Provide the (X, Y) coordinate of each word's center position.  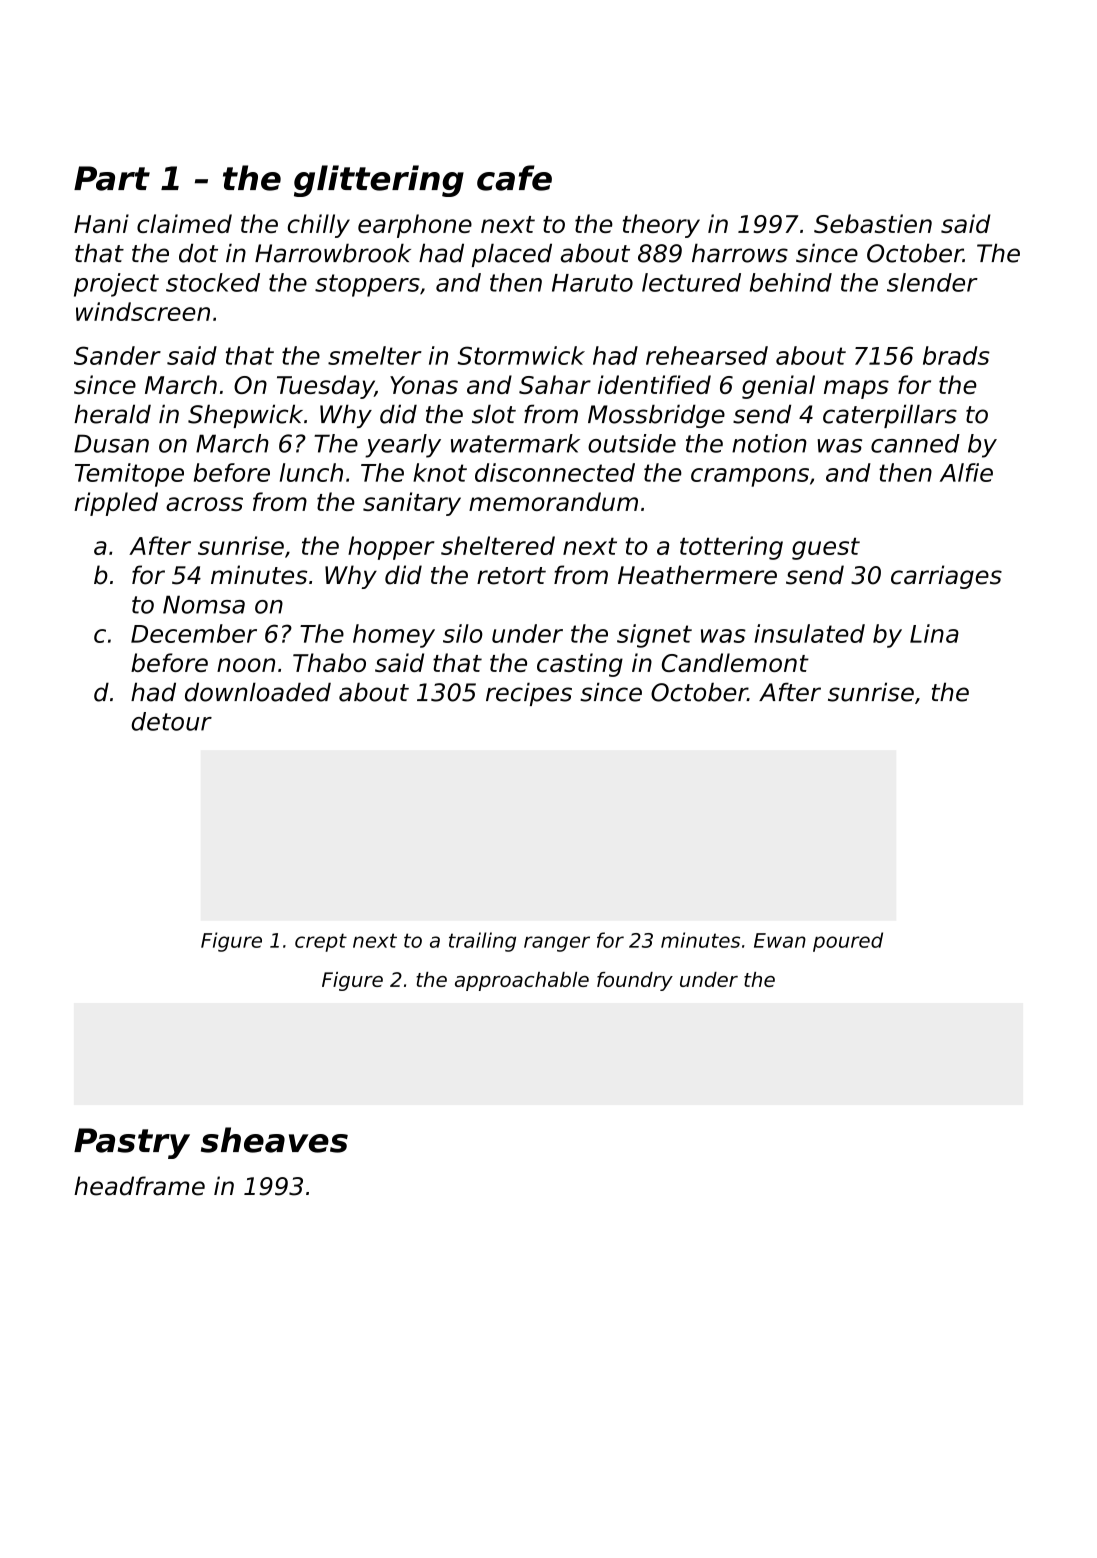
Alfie (966, 472)
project (116, 285)
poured (848, 942)
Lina (934, 633)
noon (246, 665)
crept (321, 942)
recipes (529, 694)
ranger (557, 944)
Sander (117, 355)
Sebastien (873, 223)
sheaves (274, 1140)
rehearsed (707, 355)
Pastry (132, 1143)
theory (661, 226)
